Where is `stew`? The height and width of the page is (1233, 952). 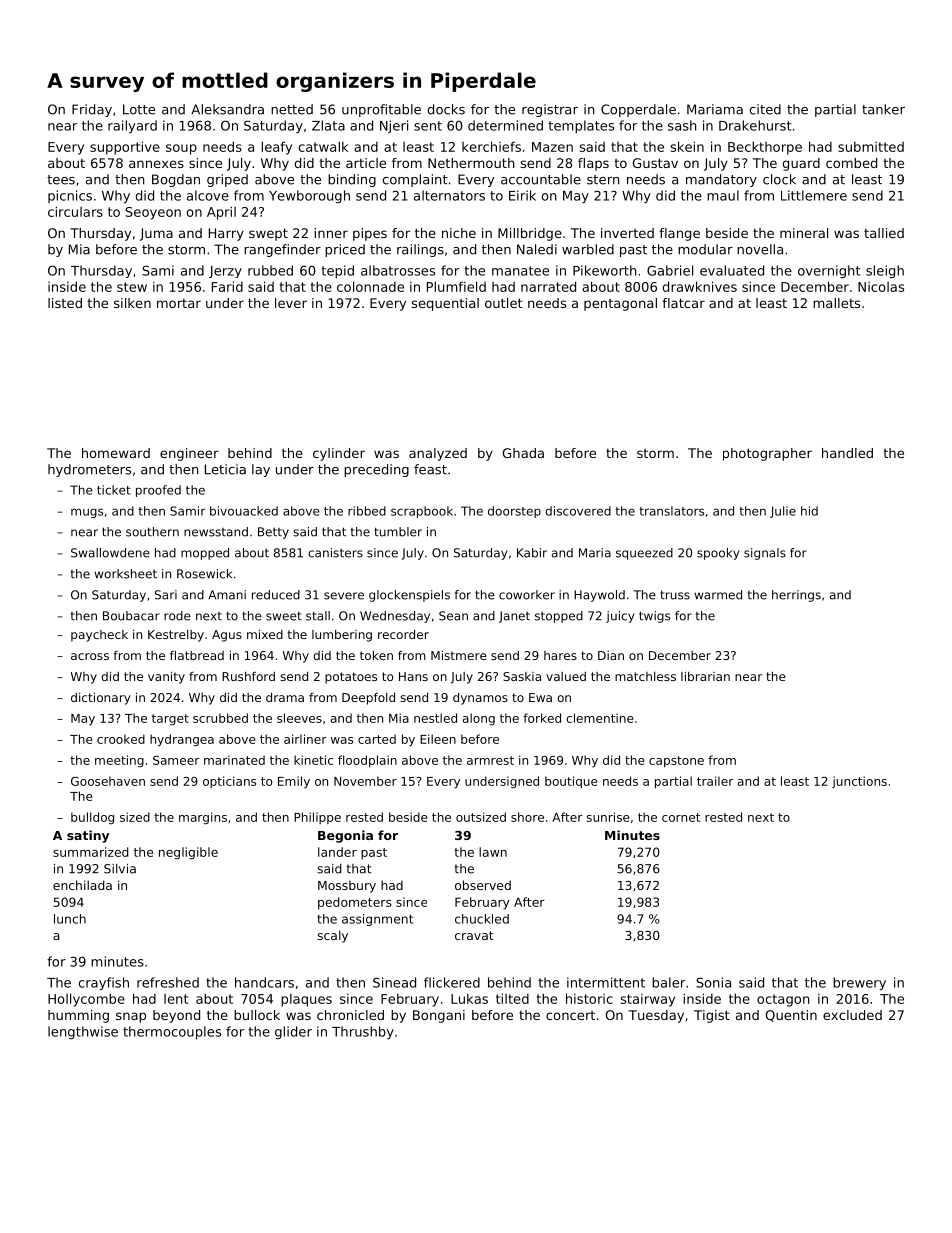 stew is located at coordinates (132, 287).
